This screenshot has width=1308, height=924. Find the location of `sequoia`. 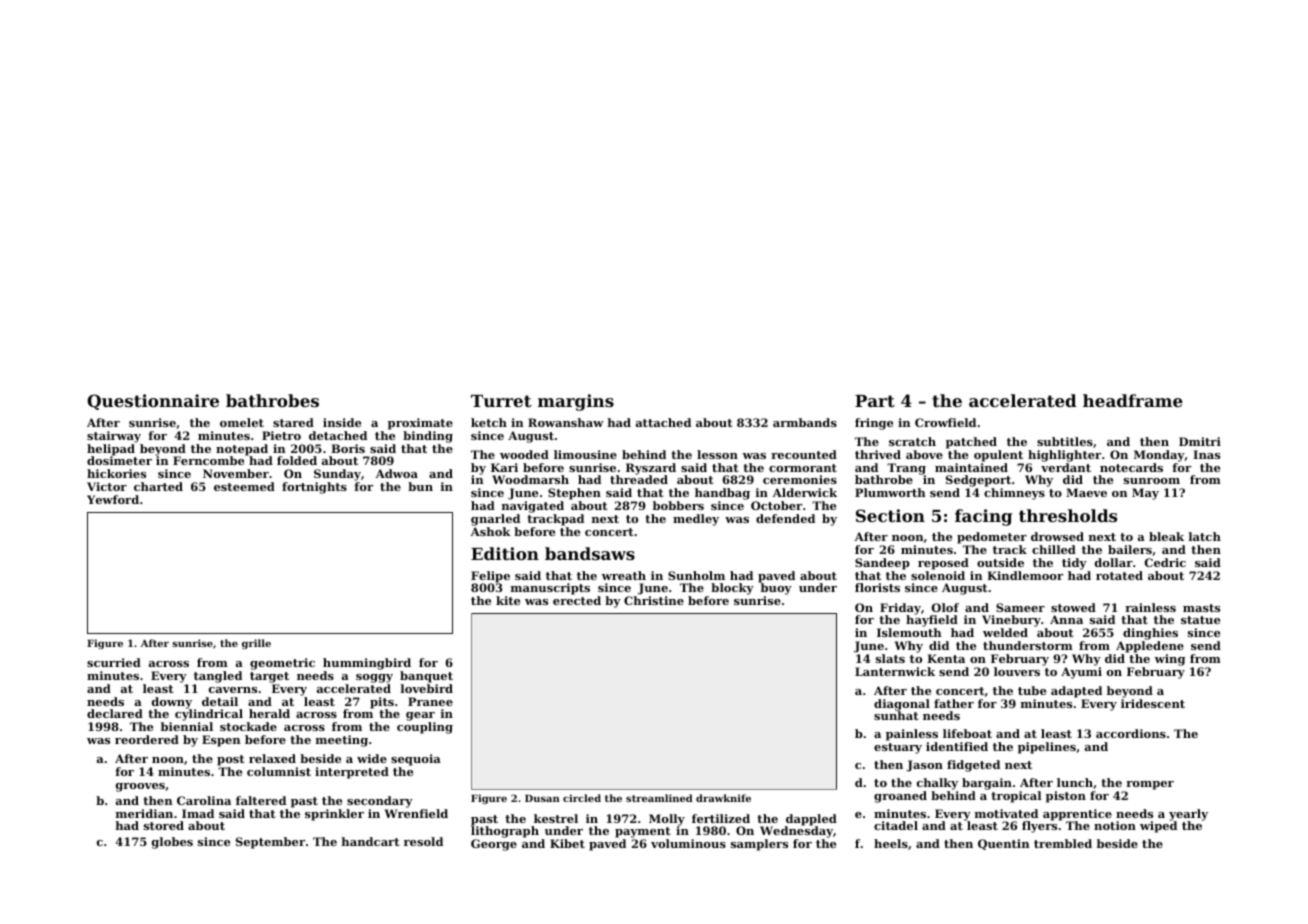

sequoia is located at coordinates (416, 760).
